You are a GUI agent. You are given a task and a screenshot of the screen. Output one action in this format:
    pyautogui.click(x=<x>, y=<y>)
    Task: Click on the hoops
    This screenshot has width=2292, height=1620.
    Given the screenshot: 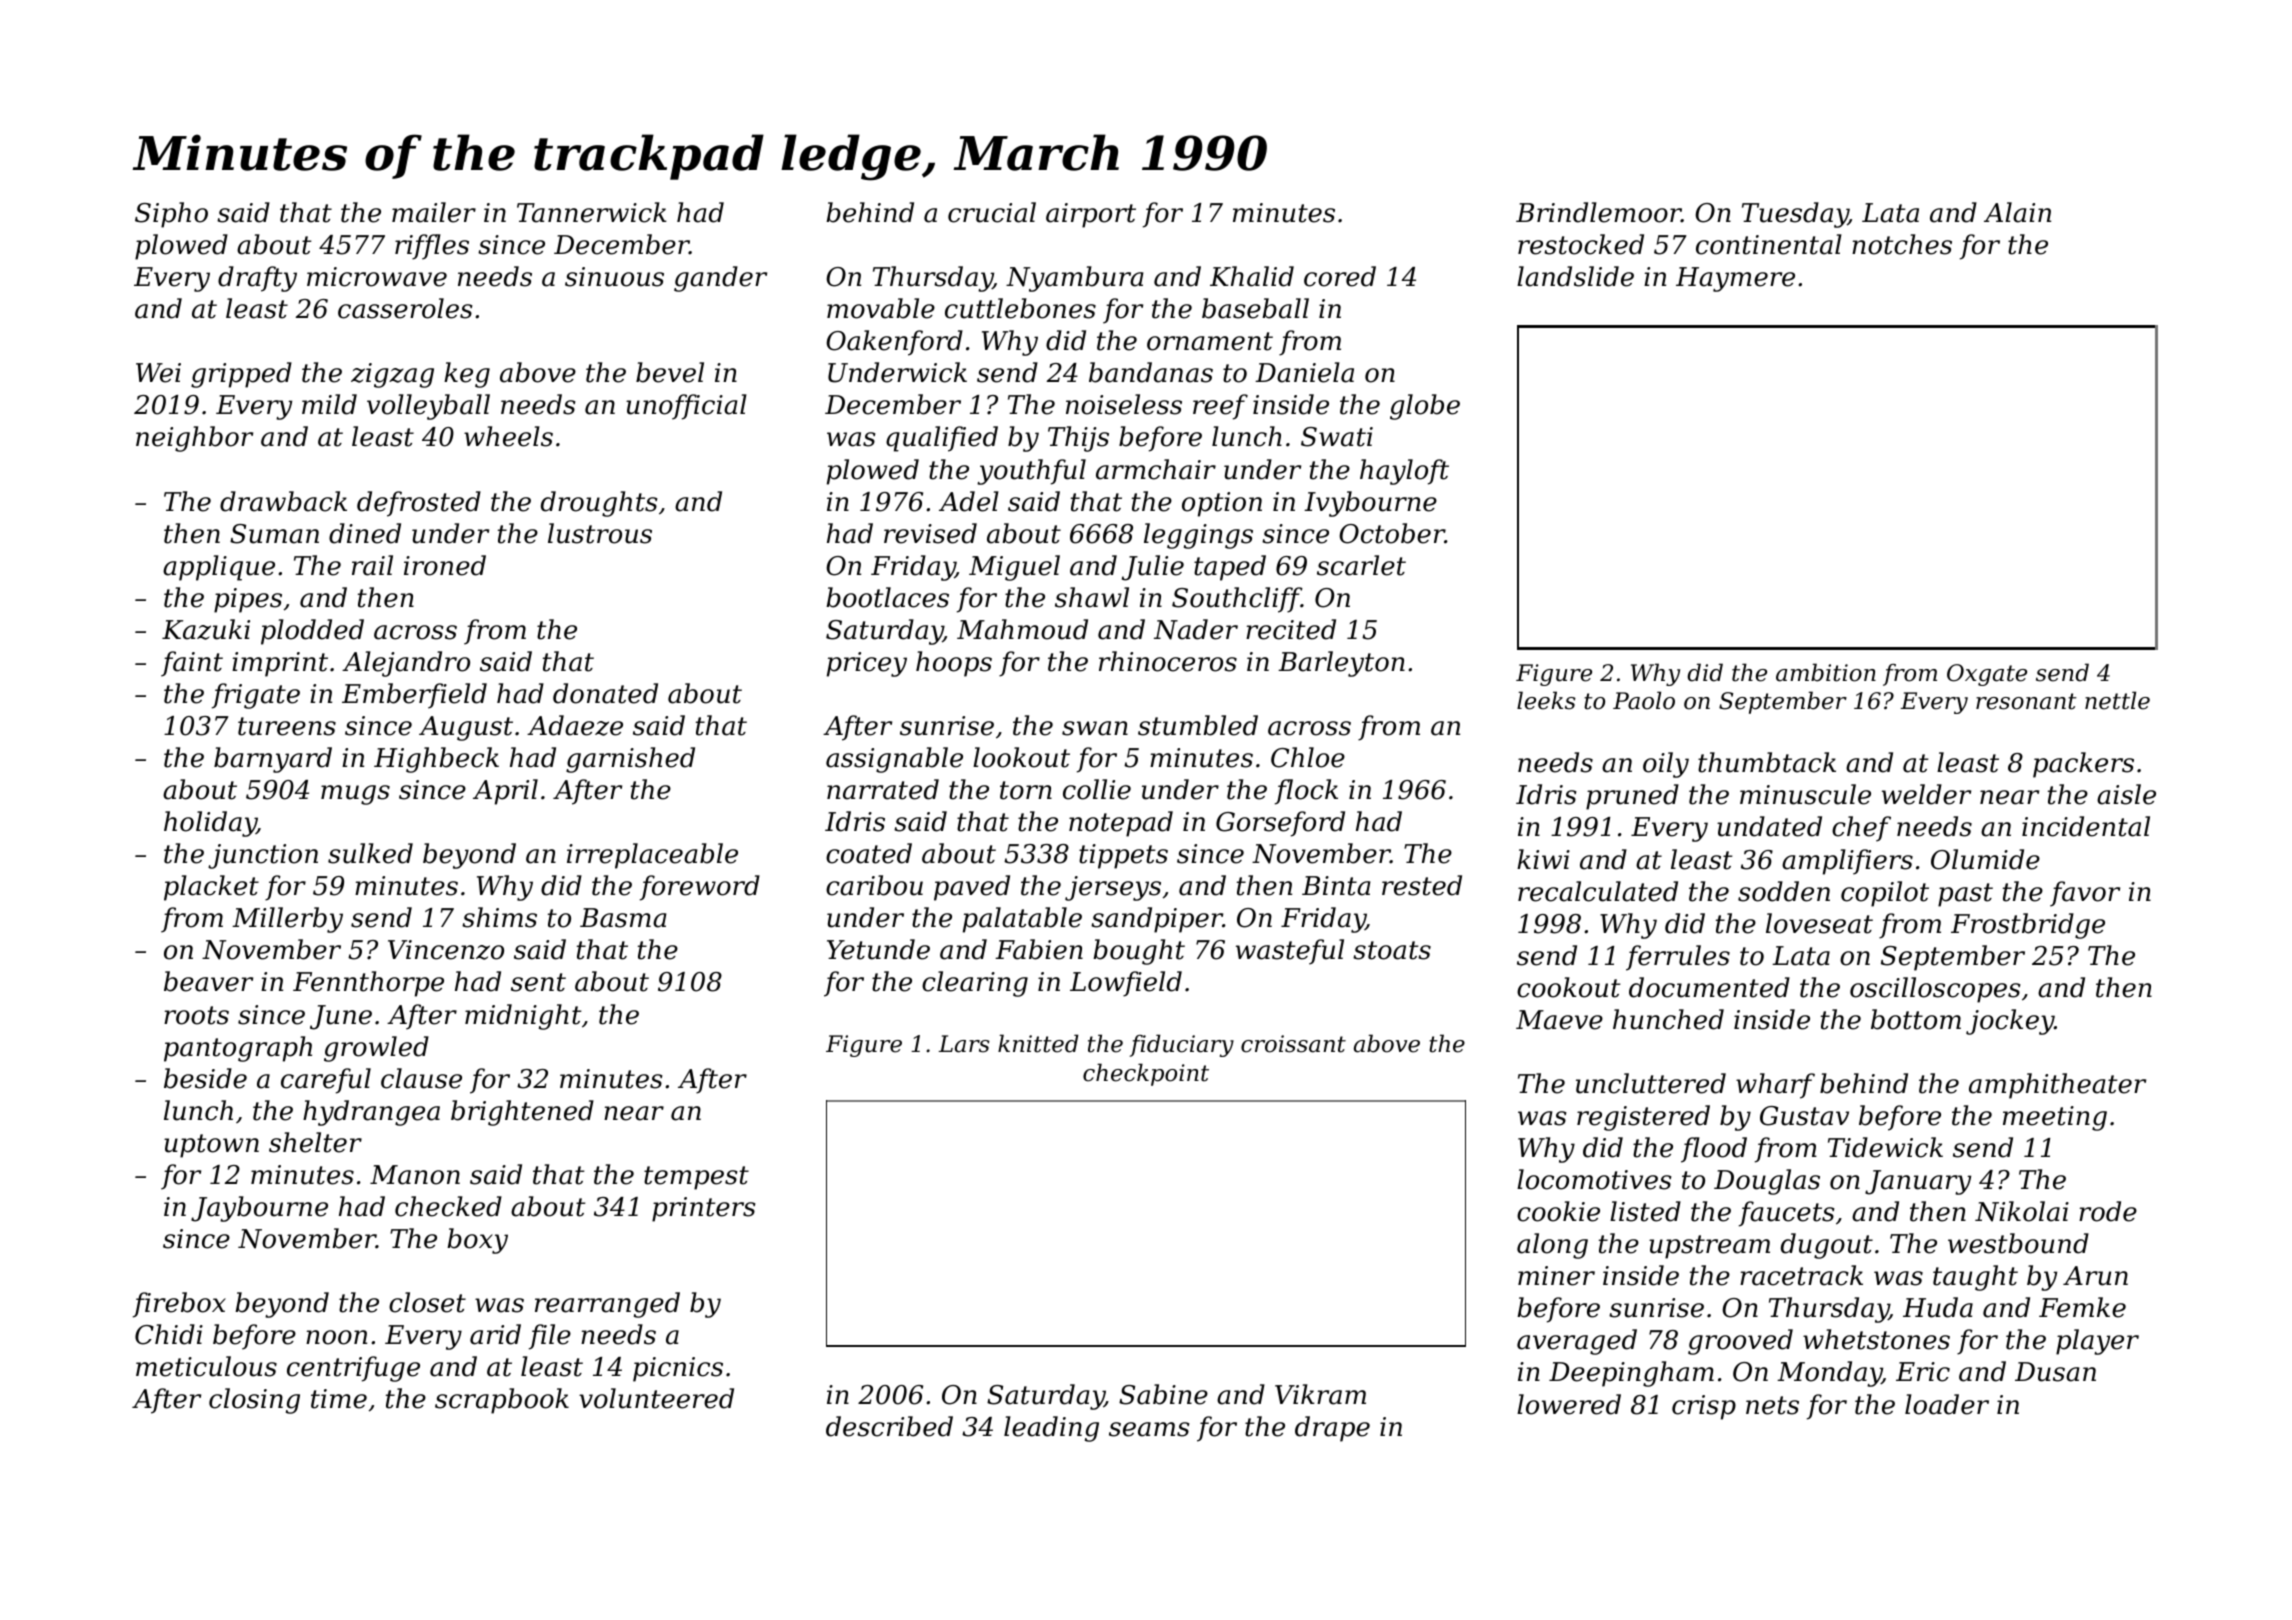 What is the action you would take?
    pyautogui.click(x=954, y=664)
